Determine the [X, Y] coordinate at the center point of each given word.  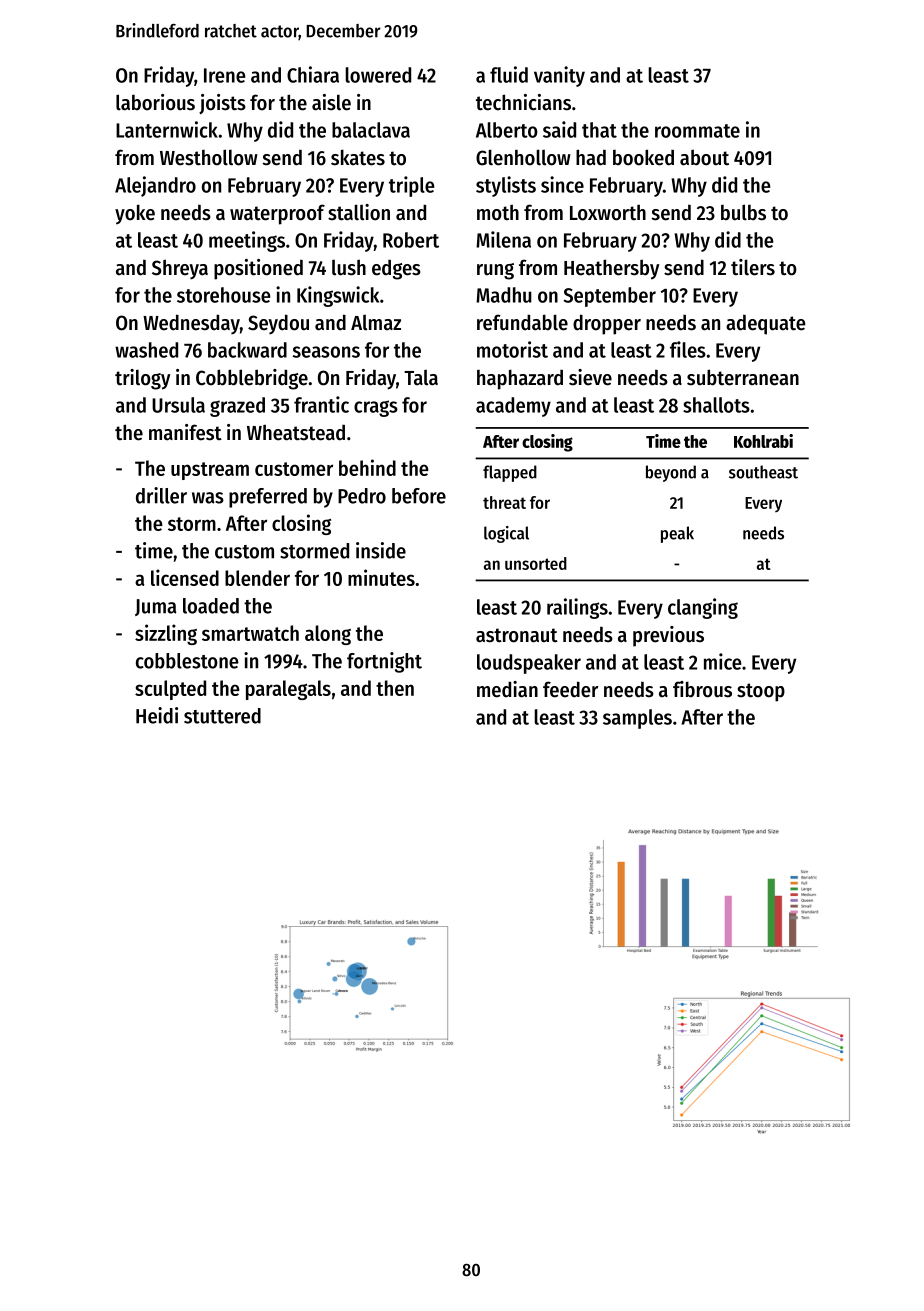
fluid [509, 74]
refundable [522, 322]
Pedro [362, 496]
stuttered [222, 716]
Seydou [278, 324]
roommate [697, 131]
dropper [607, 324]
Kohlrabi [763, 441]
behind [367, 467]
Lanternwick [167, 129]
